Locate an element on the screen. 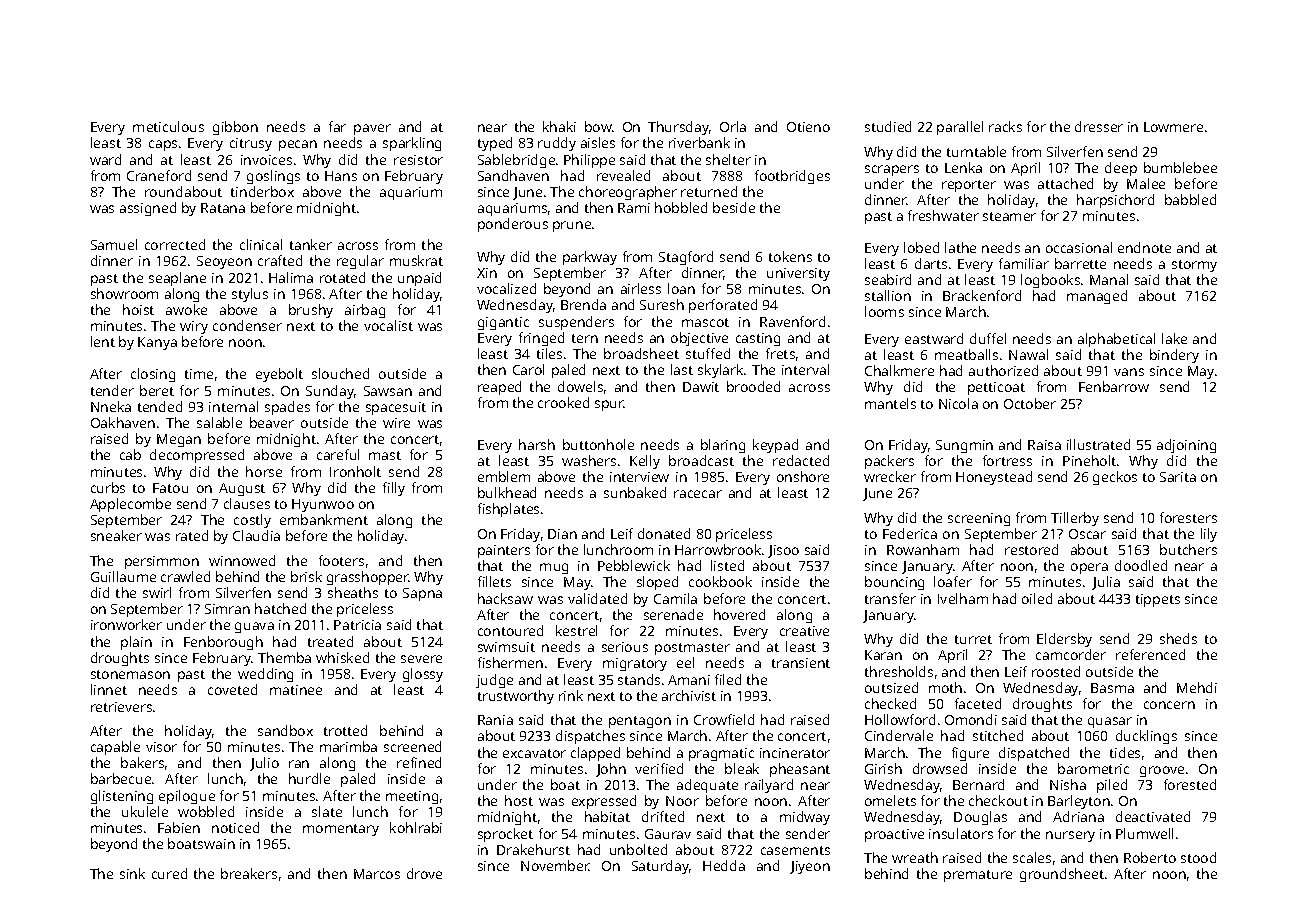 This screenshot has width=1308, height=924. ducklings is located at coordinates (1146, 737).
